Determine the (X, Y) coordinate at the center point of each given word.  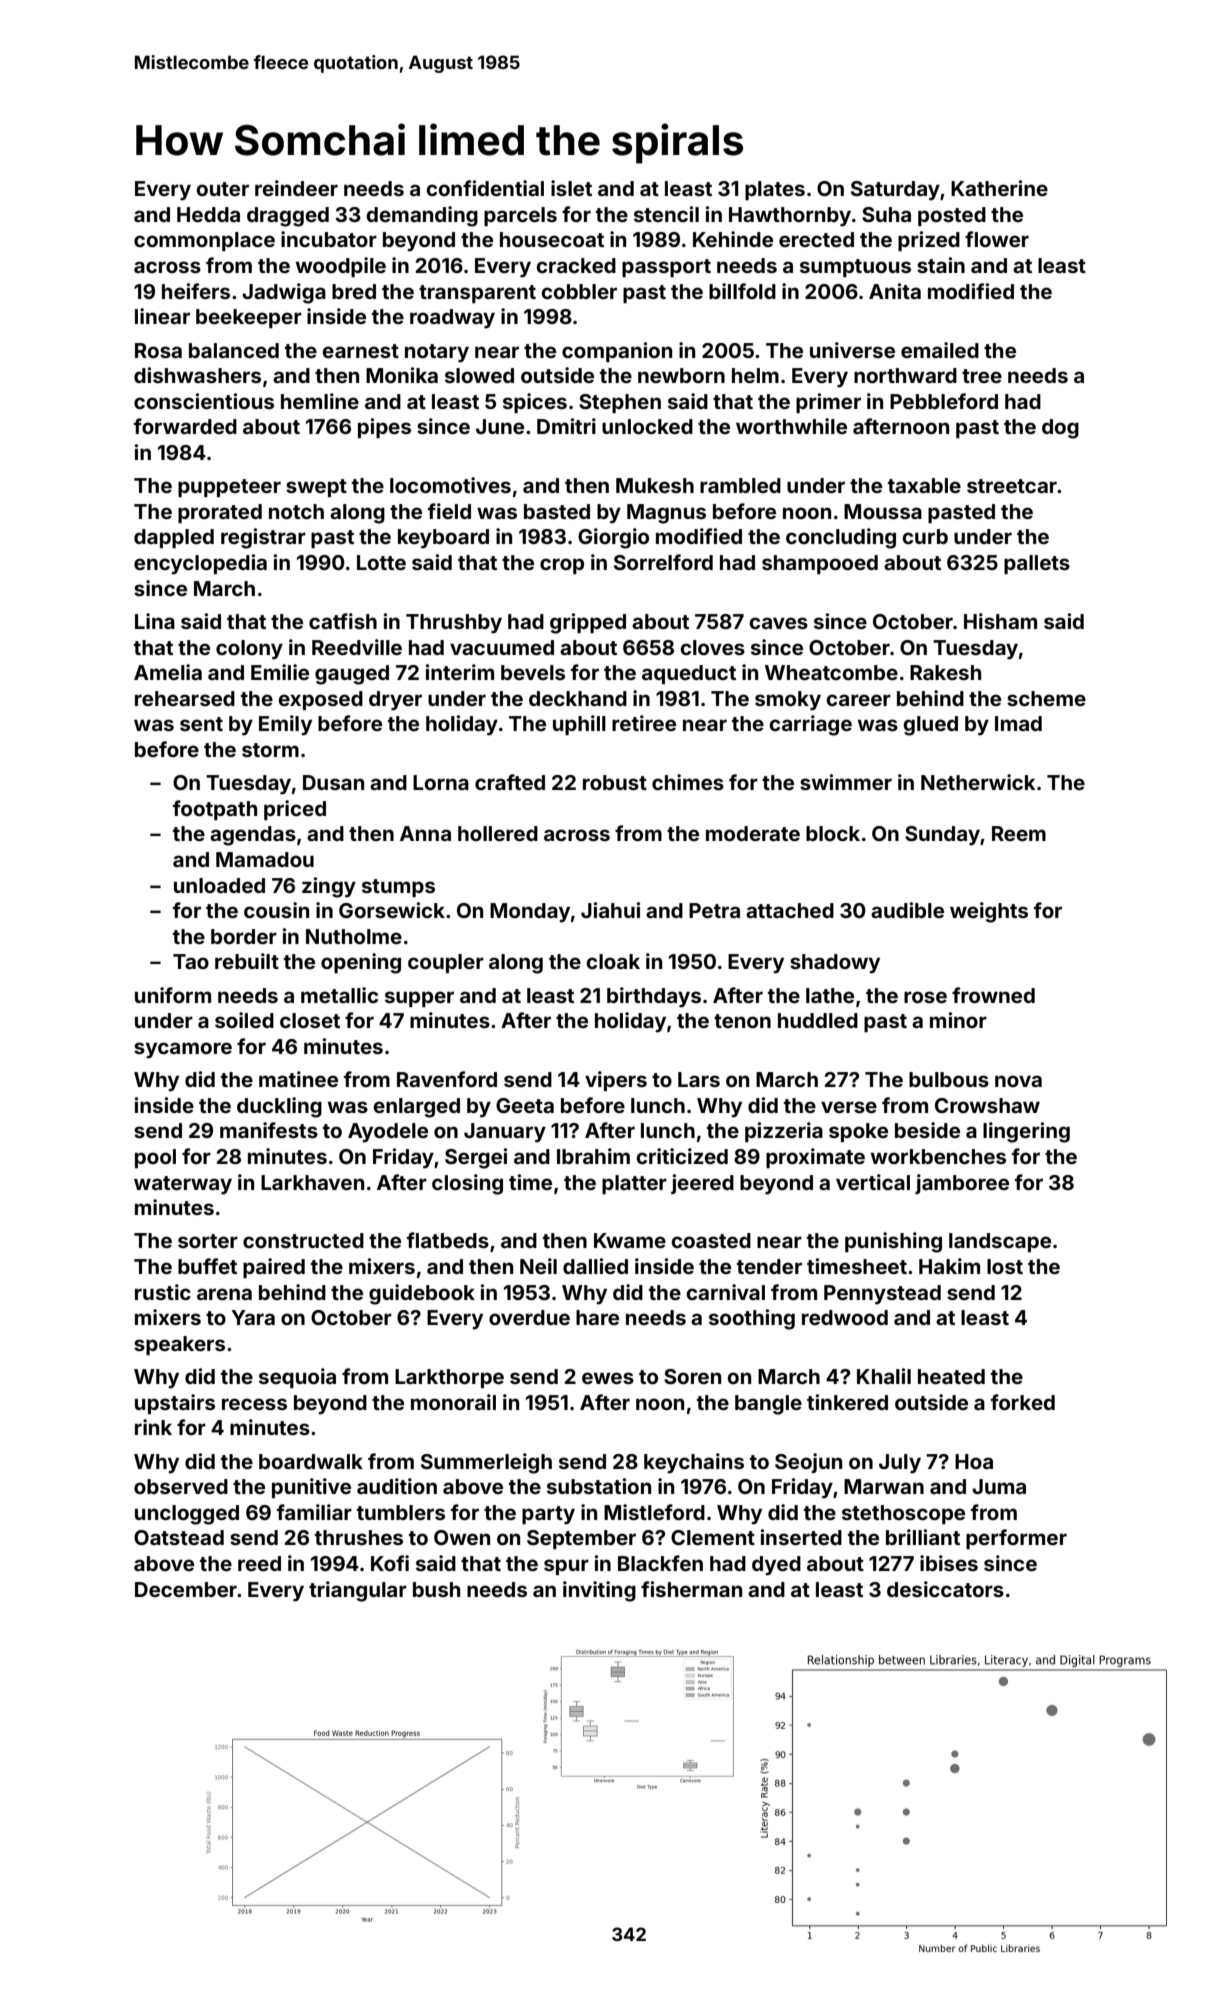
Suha (886, 214)
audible (907, 910)
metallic (339, 995)
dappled (174, 538)
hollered (498, 833)
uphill (579, 725)
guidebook (422, 1294)
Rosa (158, 350)
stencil (666, 214)
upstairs (175, 1404)
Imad (1018, 723)
